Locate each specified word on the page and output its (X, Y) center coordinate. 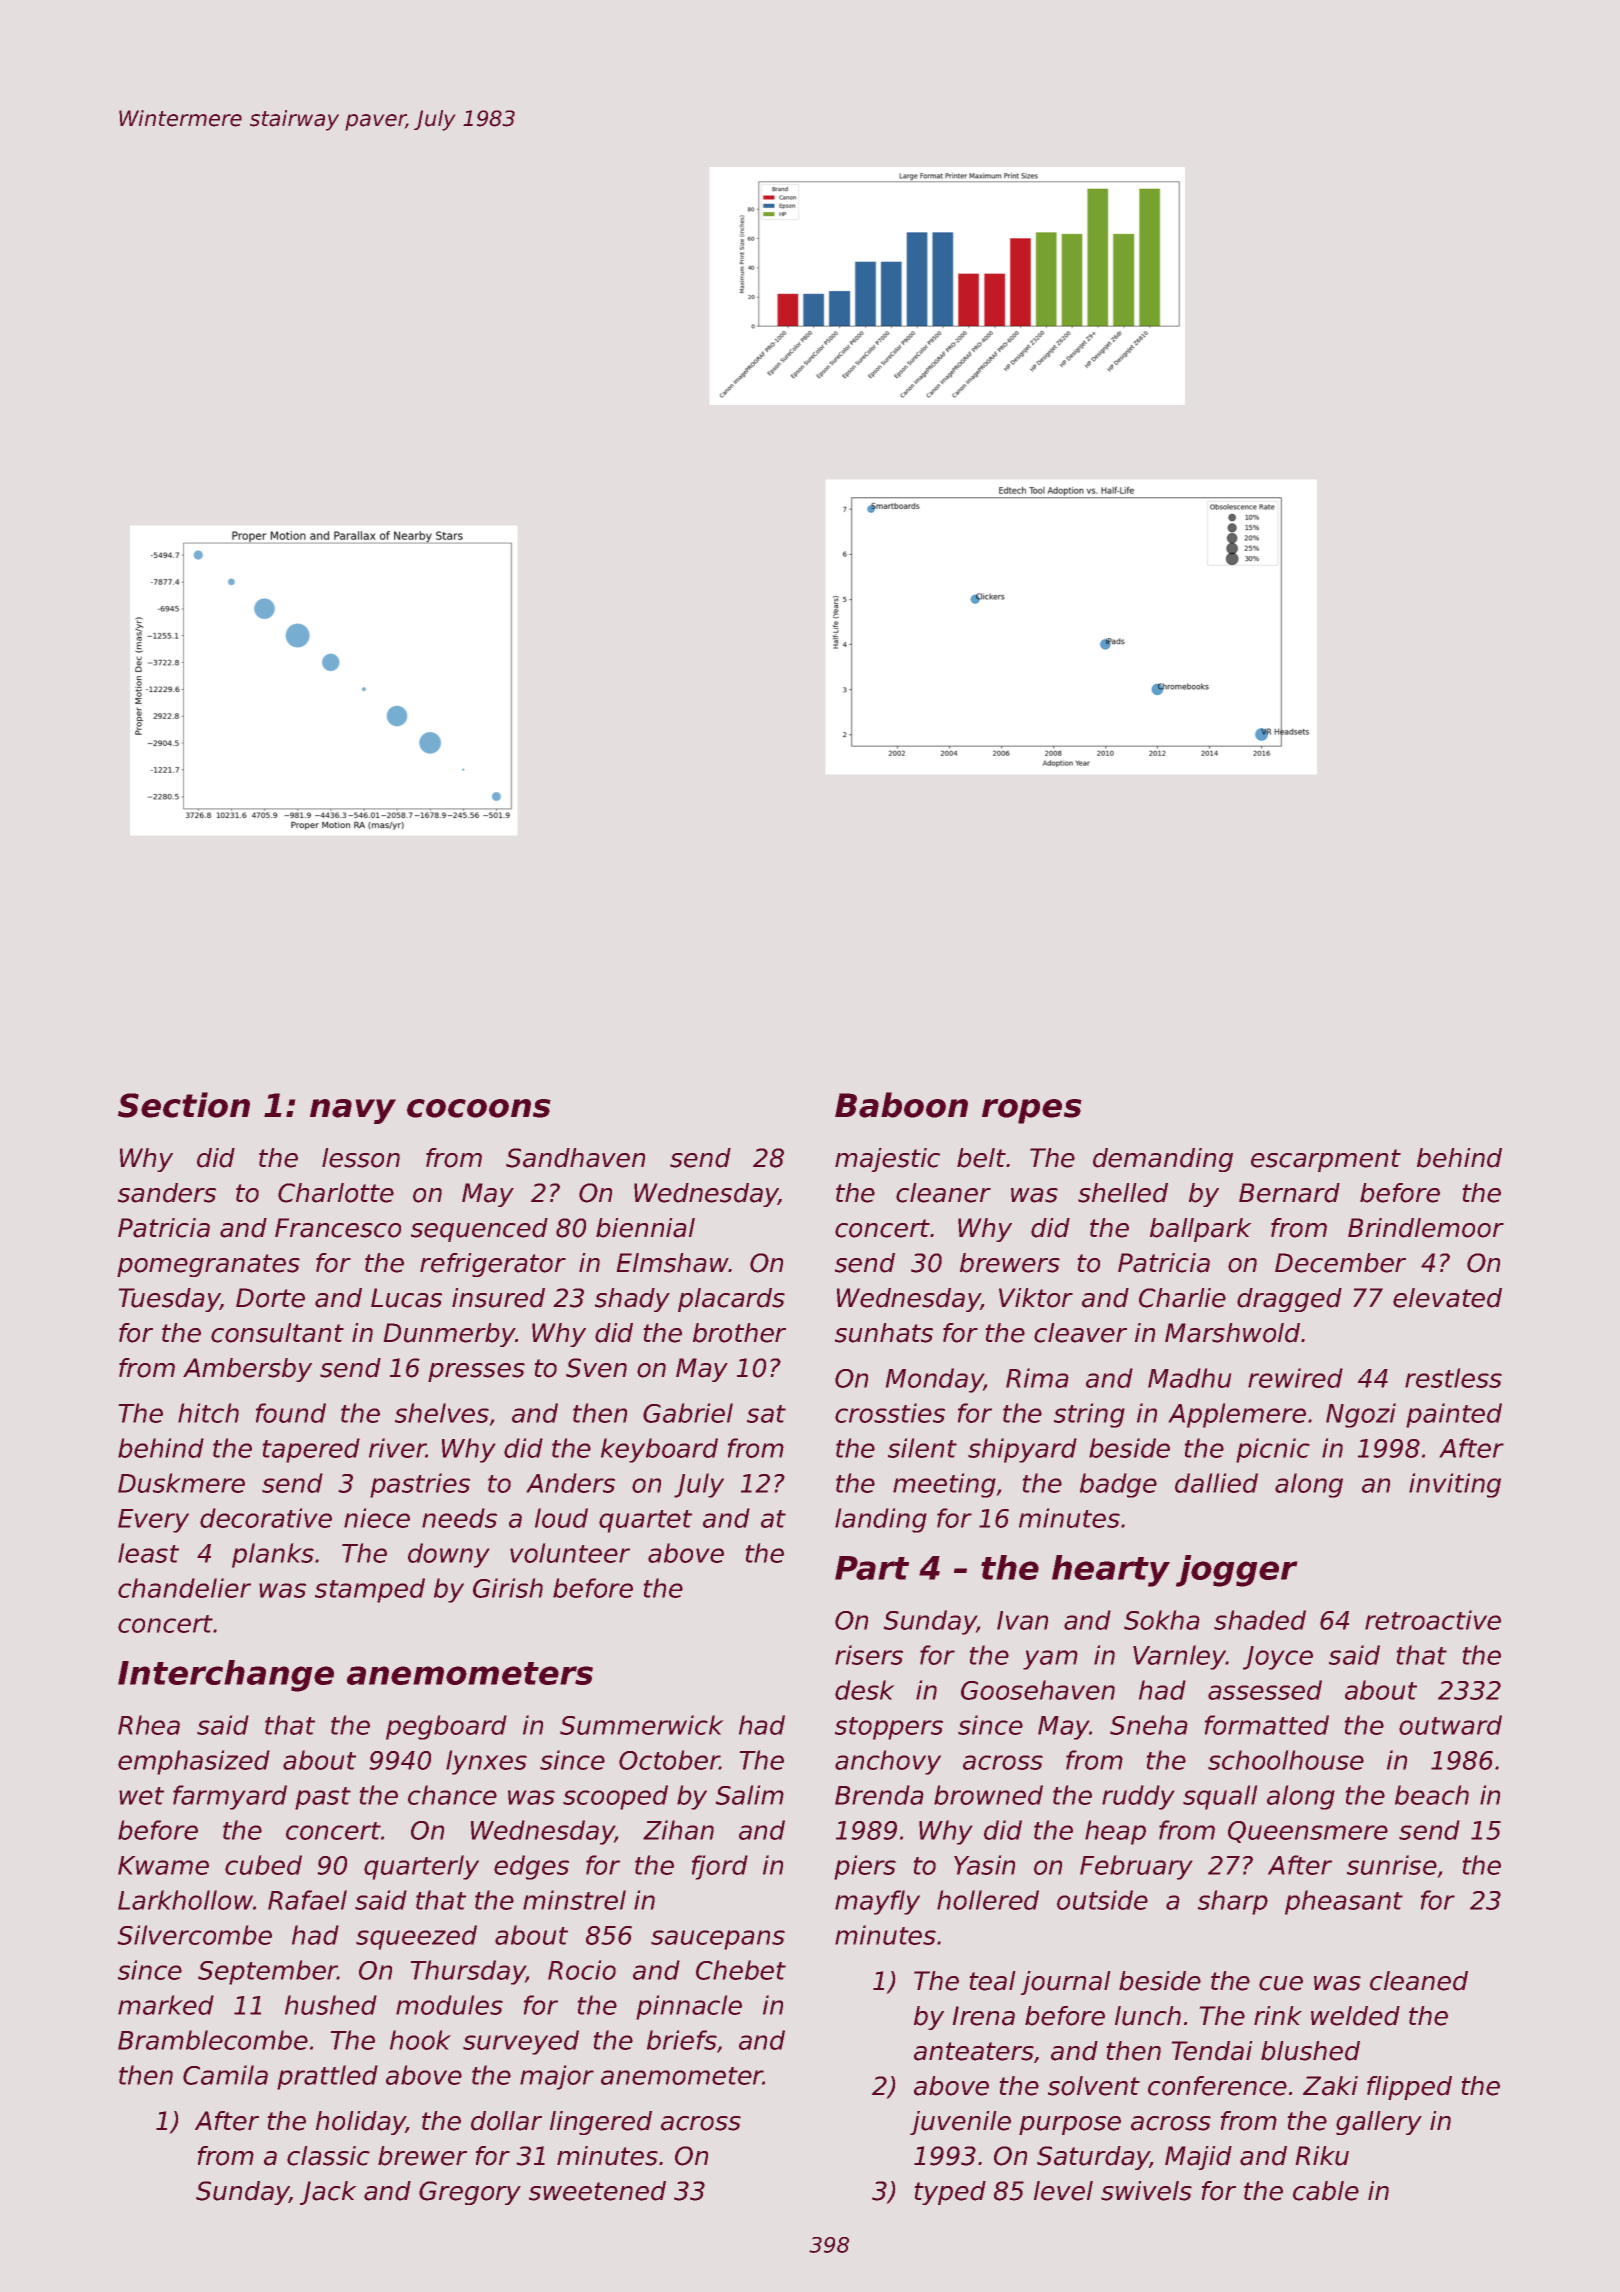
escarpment (1326, 1160)
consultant (277, 1333)
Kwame (163, 1865)
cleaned (1419, 1981)
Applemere (1237, 1415)
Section (184, 1105)
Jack (328, 2193)
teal (992, 1981)
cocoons (479, 1108)
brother (739, 1333)
